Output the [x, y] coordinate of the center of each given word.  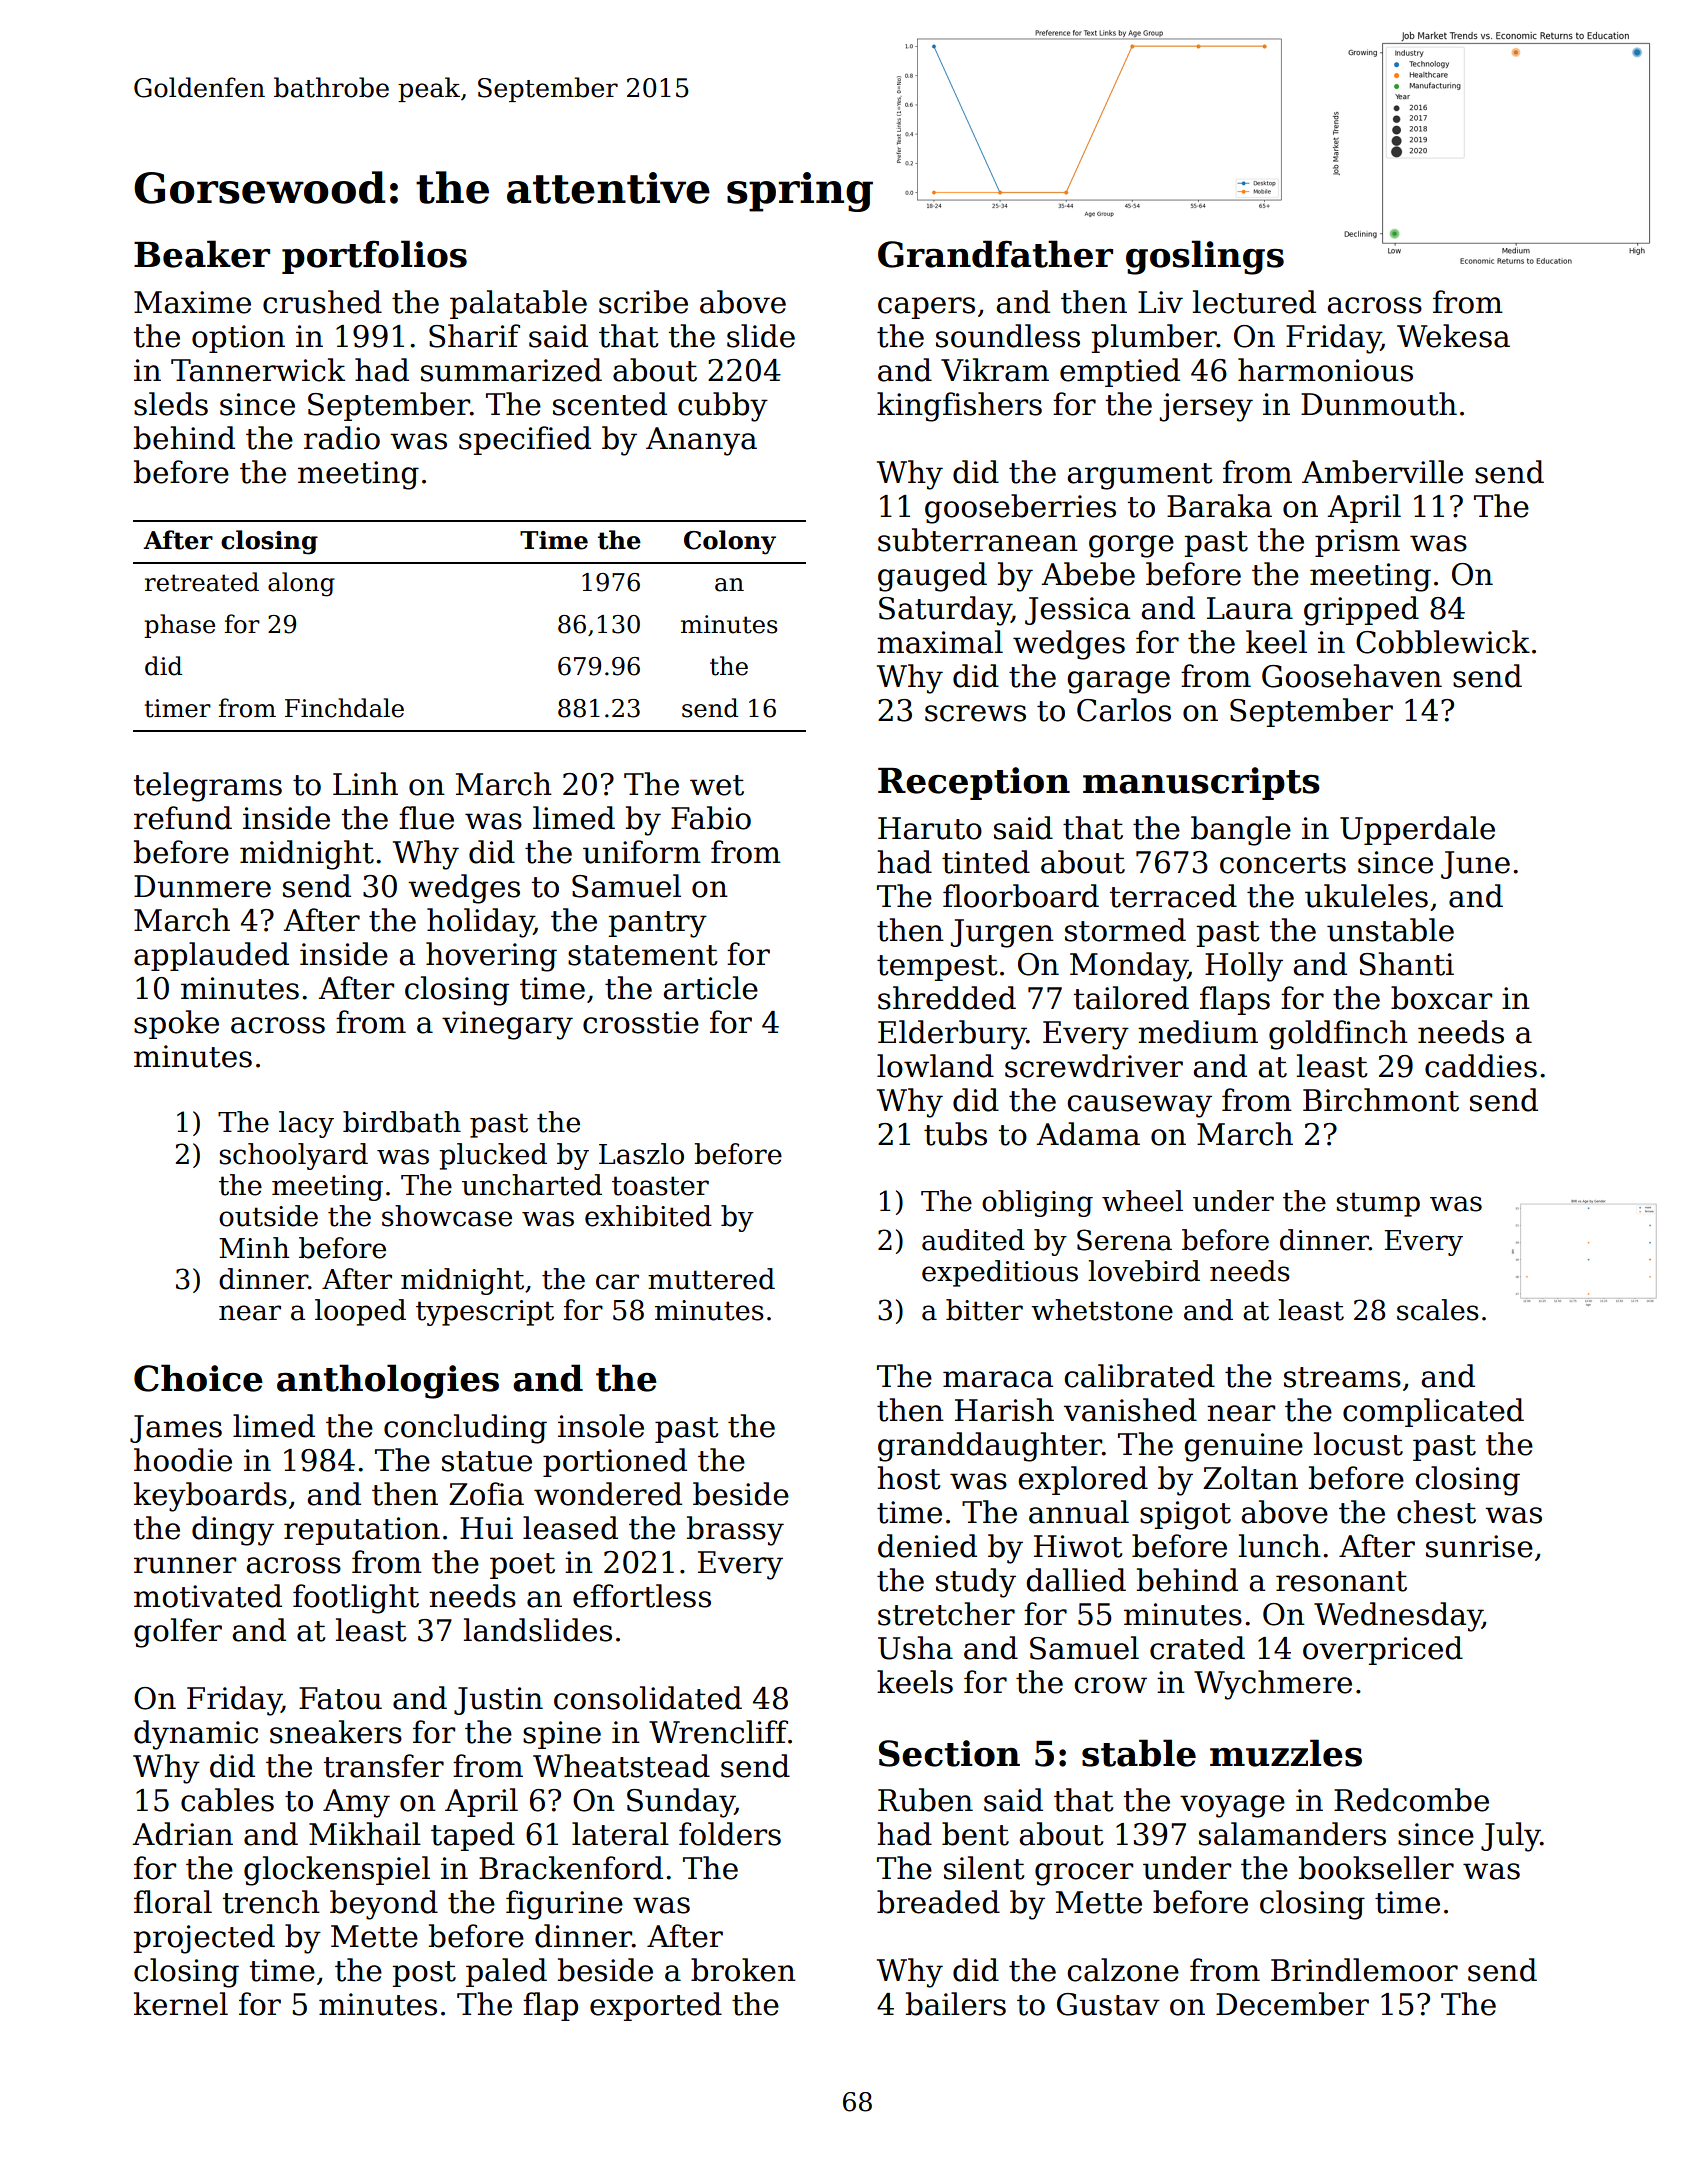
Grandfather [995, 254]
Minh [254, 1247]
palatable [518, 304]
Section [949, 1753]
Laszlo [641, 1154]
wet [717, 785]
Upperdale [1417, 830]
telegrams [208, 787]
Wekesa [1453, 336]
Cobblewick [1443, 642]
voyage [1232, 1806]
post [424, 1974]
